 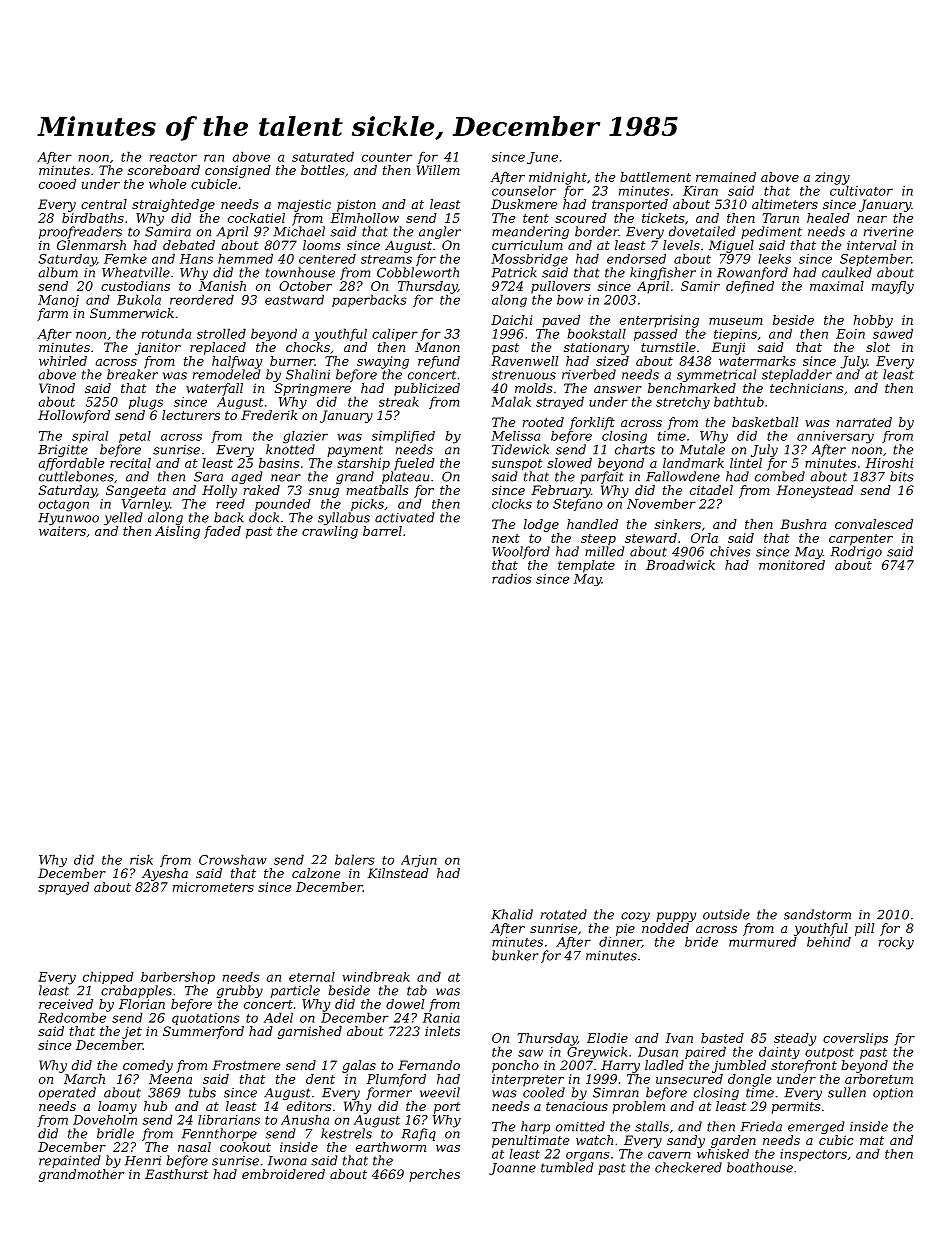 I want to click on plugs, so click(x=146, y=403).
